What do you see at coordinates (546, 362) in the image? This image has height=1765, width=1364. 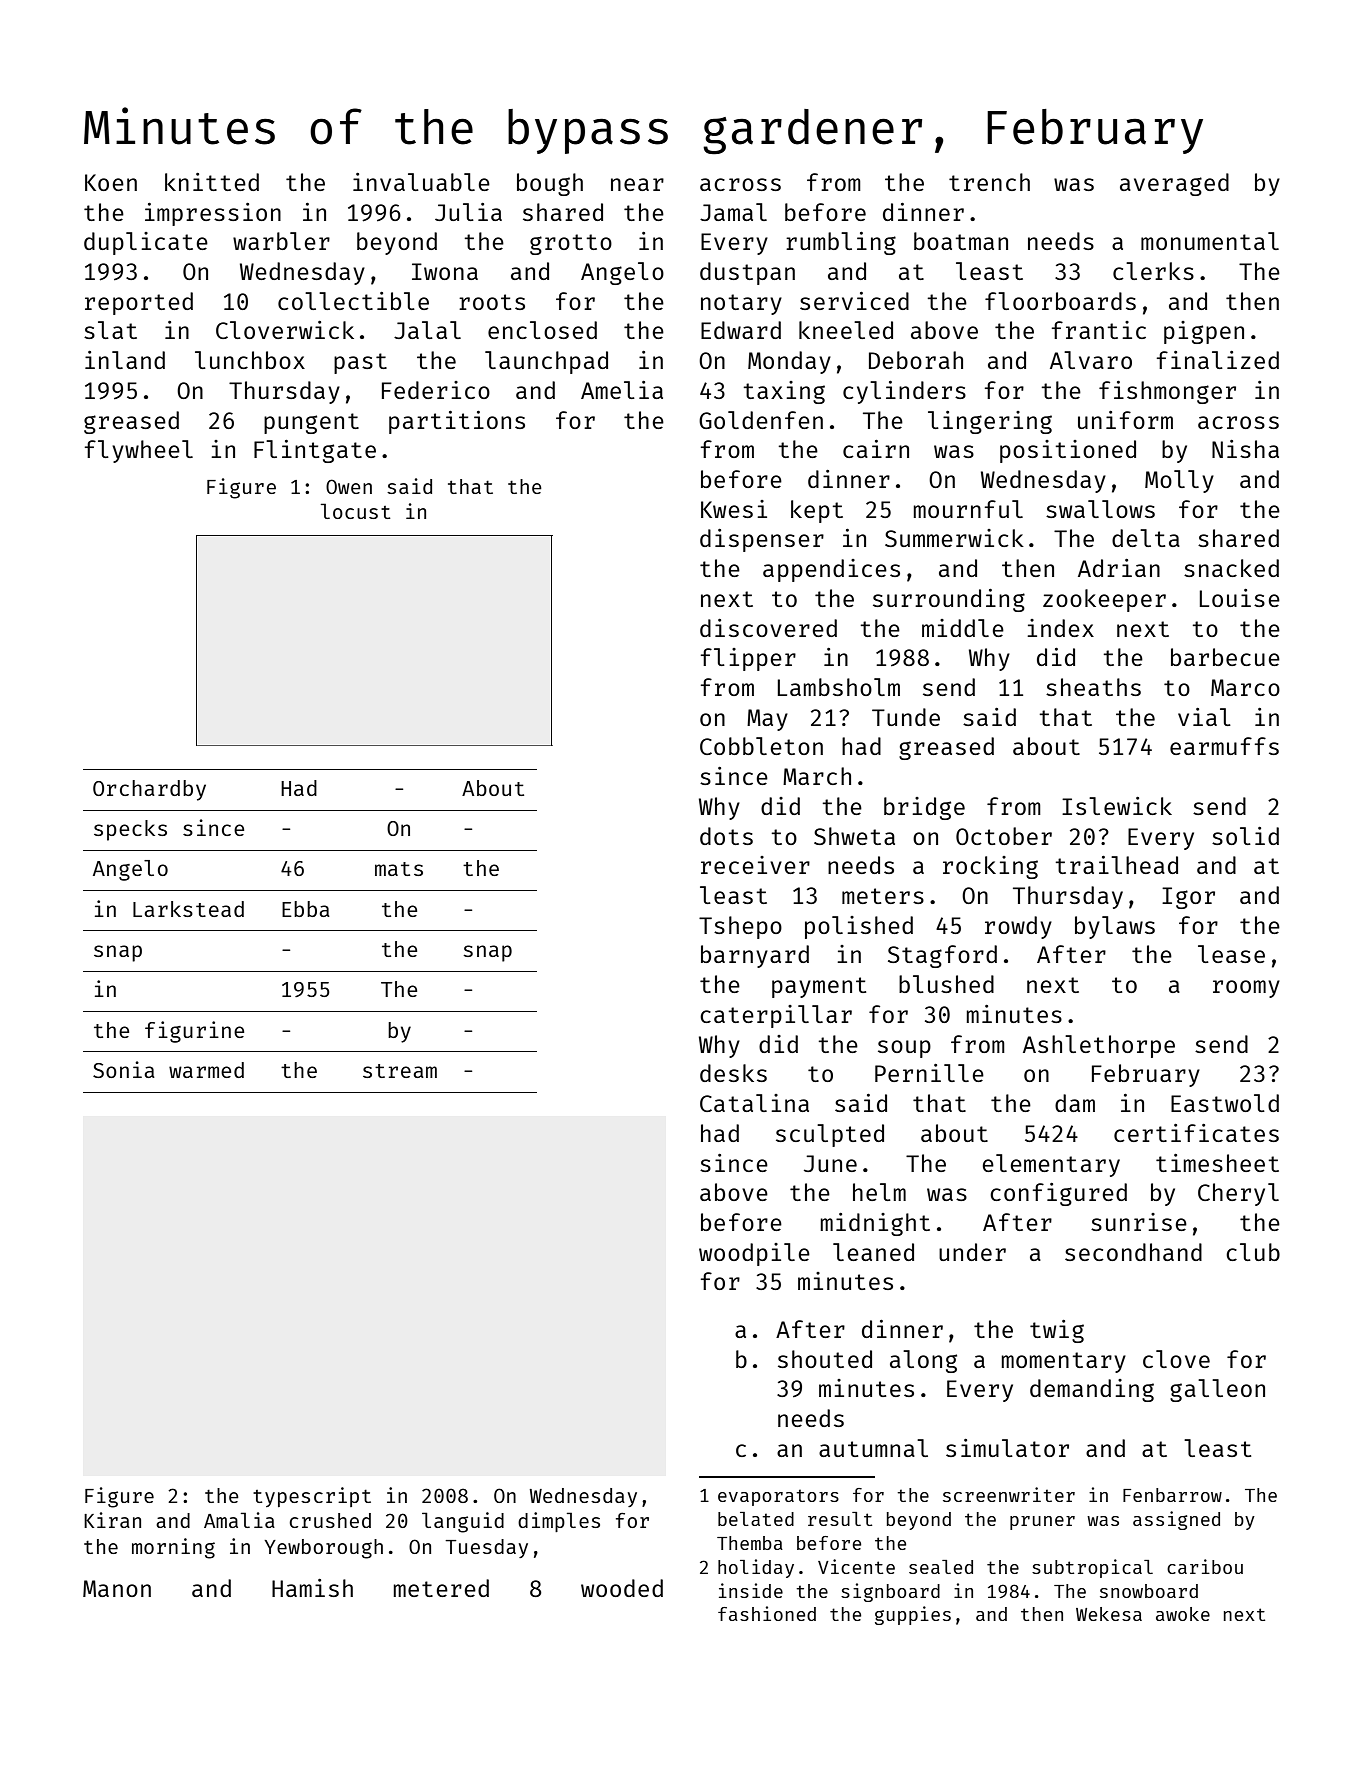 I see `launchpad` at bounding box center [546, 362].
